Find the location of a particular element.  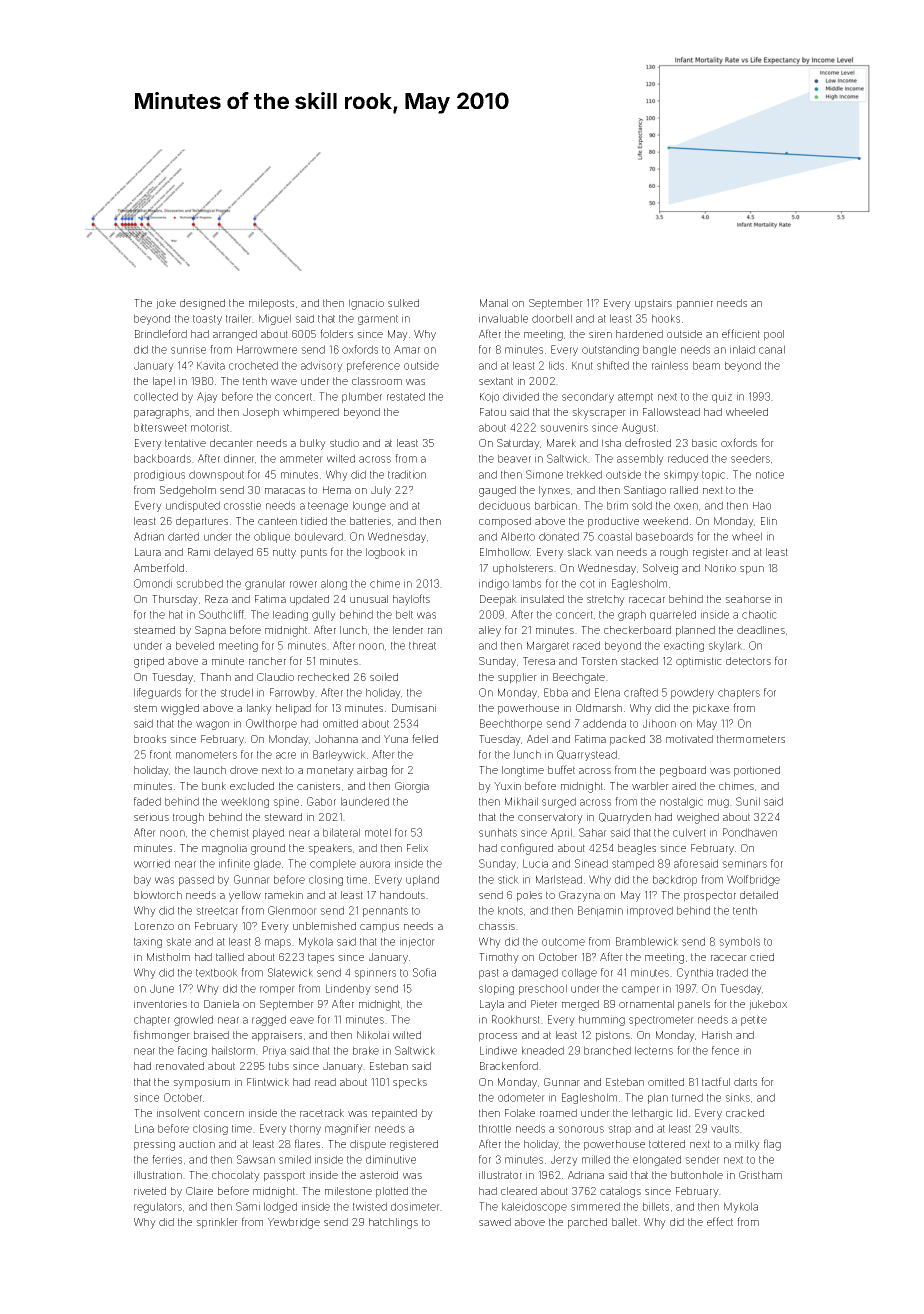

beagles is located at coordinates (637, 849).
